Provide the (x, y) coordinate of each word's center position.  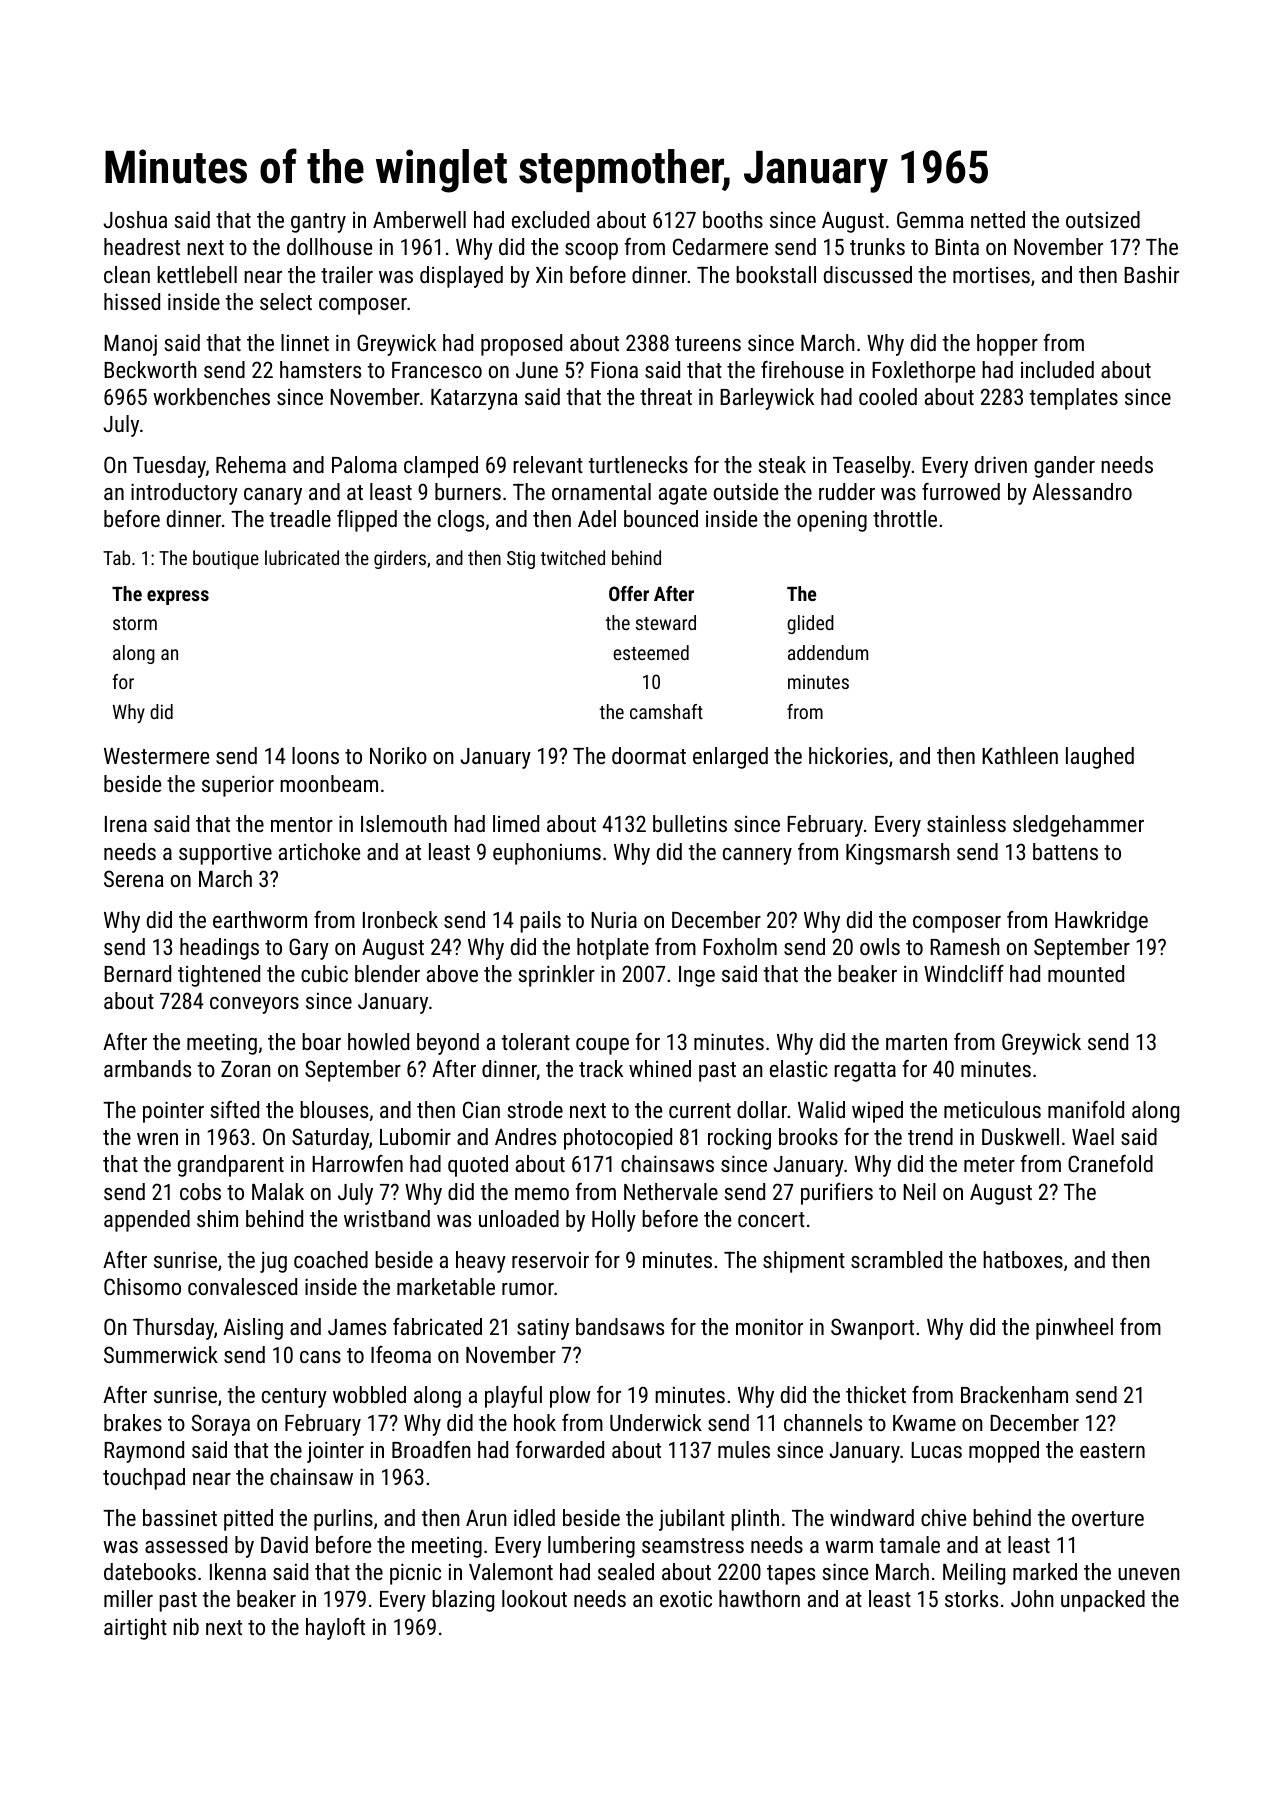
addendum (828, 652)
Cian (481, 1109)
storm (135, 623)
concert (771, 1219)
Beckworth (150, 369)
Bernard (137, 973)
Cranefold (1110, 1163)
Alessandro (1082, 491)
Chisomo (142, 1286)
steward (666, 622)
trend (930, 1136)
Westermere (156, 756)
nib (186, 1626)
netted (998, 219)
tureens (708, 343)
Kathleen (1020, 755)
